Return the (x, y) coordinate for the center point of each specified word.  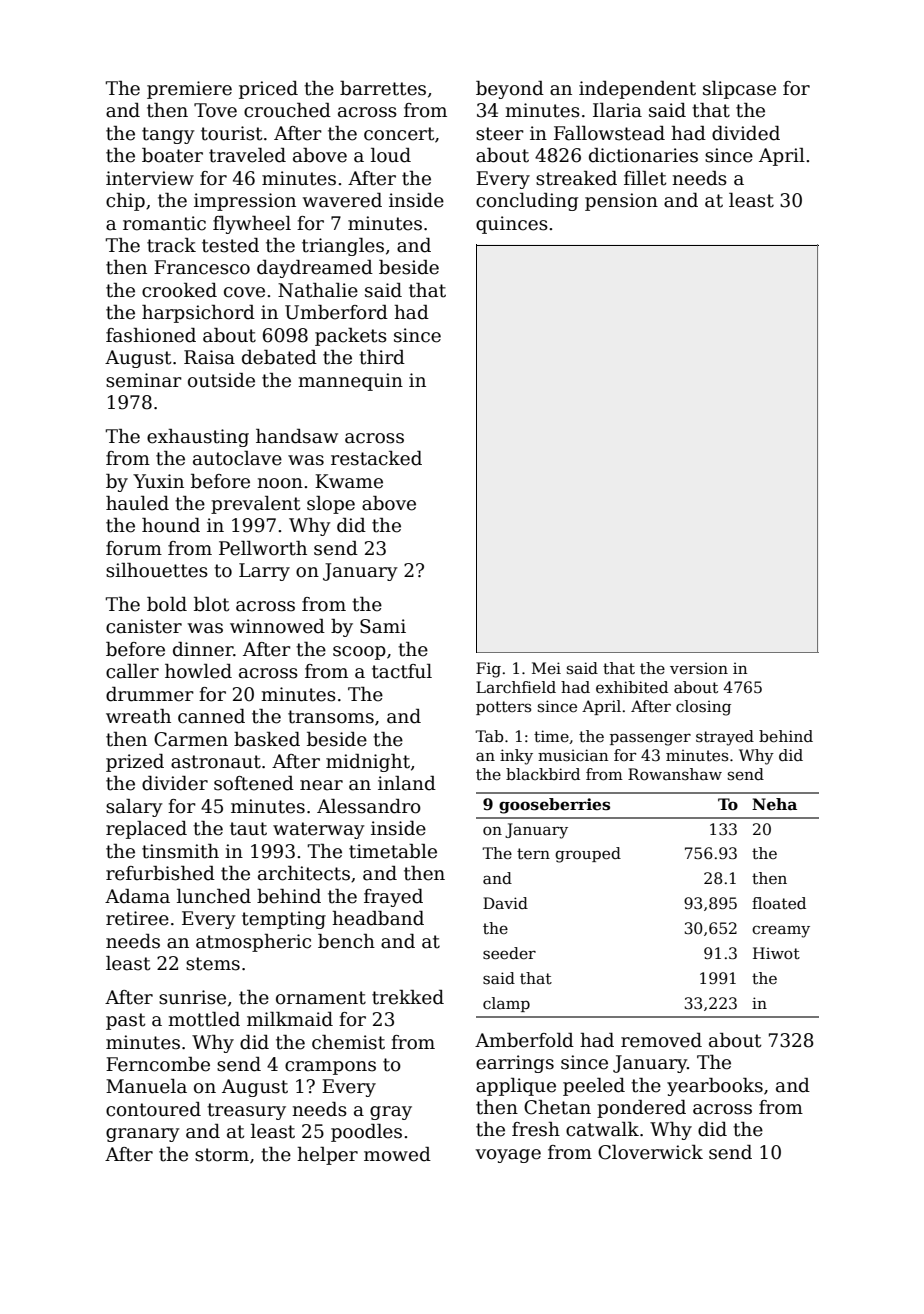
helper (327, 1156)
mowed (397, 1154)
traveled (247, 155)
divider (175, 783)
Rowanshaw (675, 774)
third (382, 357)
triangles (343, 247)
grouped (588, 855)
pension (621, 202)
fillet (645, 178)
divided (746, 133)
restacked (376, 458)
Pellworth (263, 548)
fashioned (151, 335)
